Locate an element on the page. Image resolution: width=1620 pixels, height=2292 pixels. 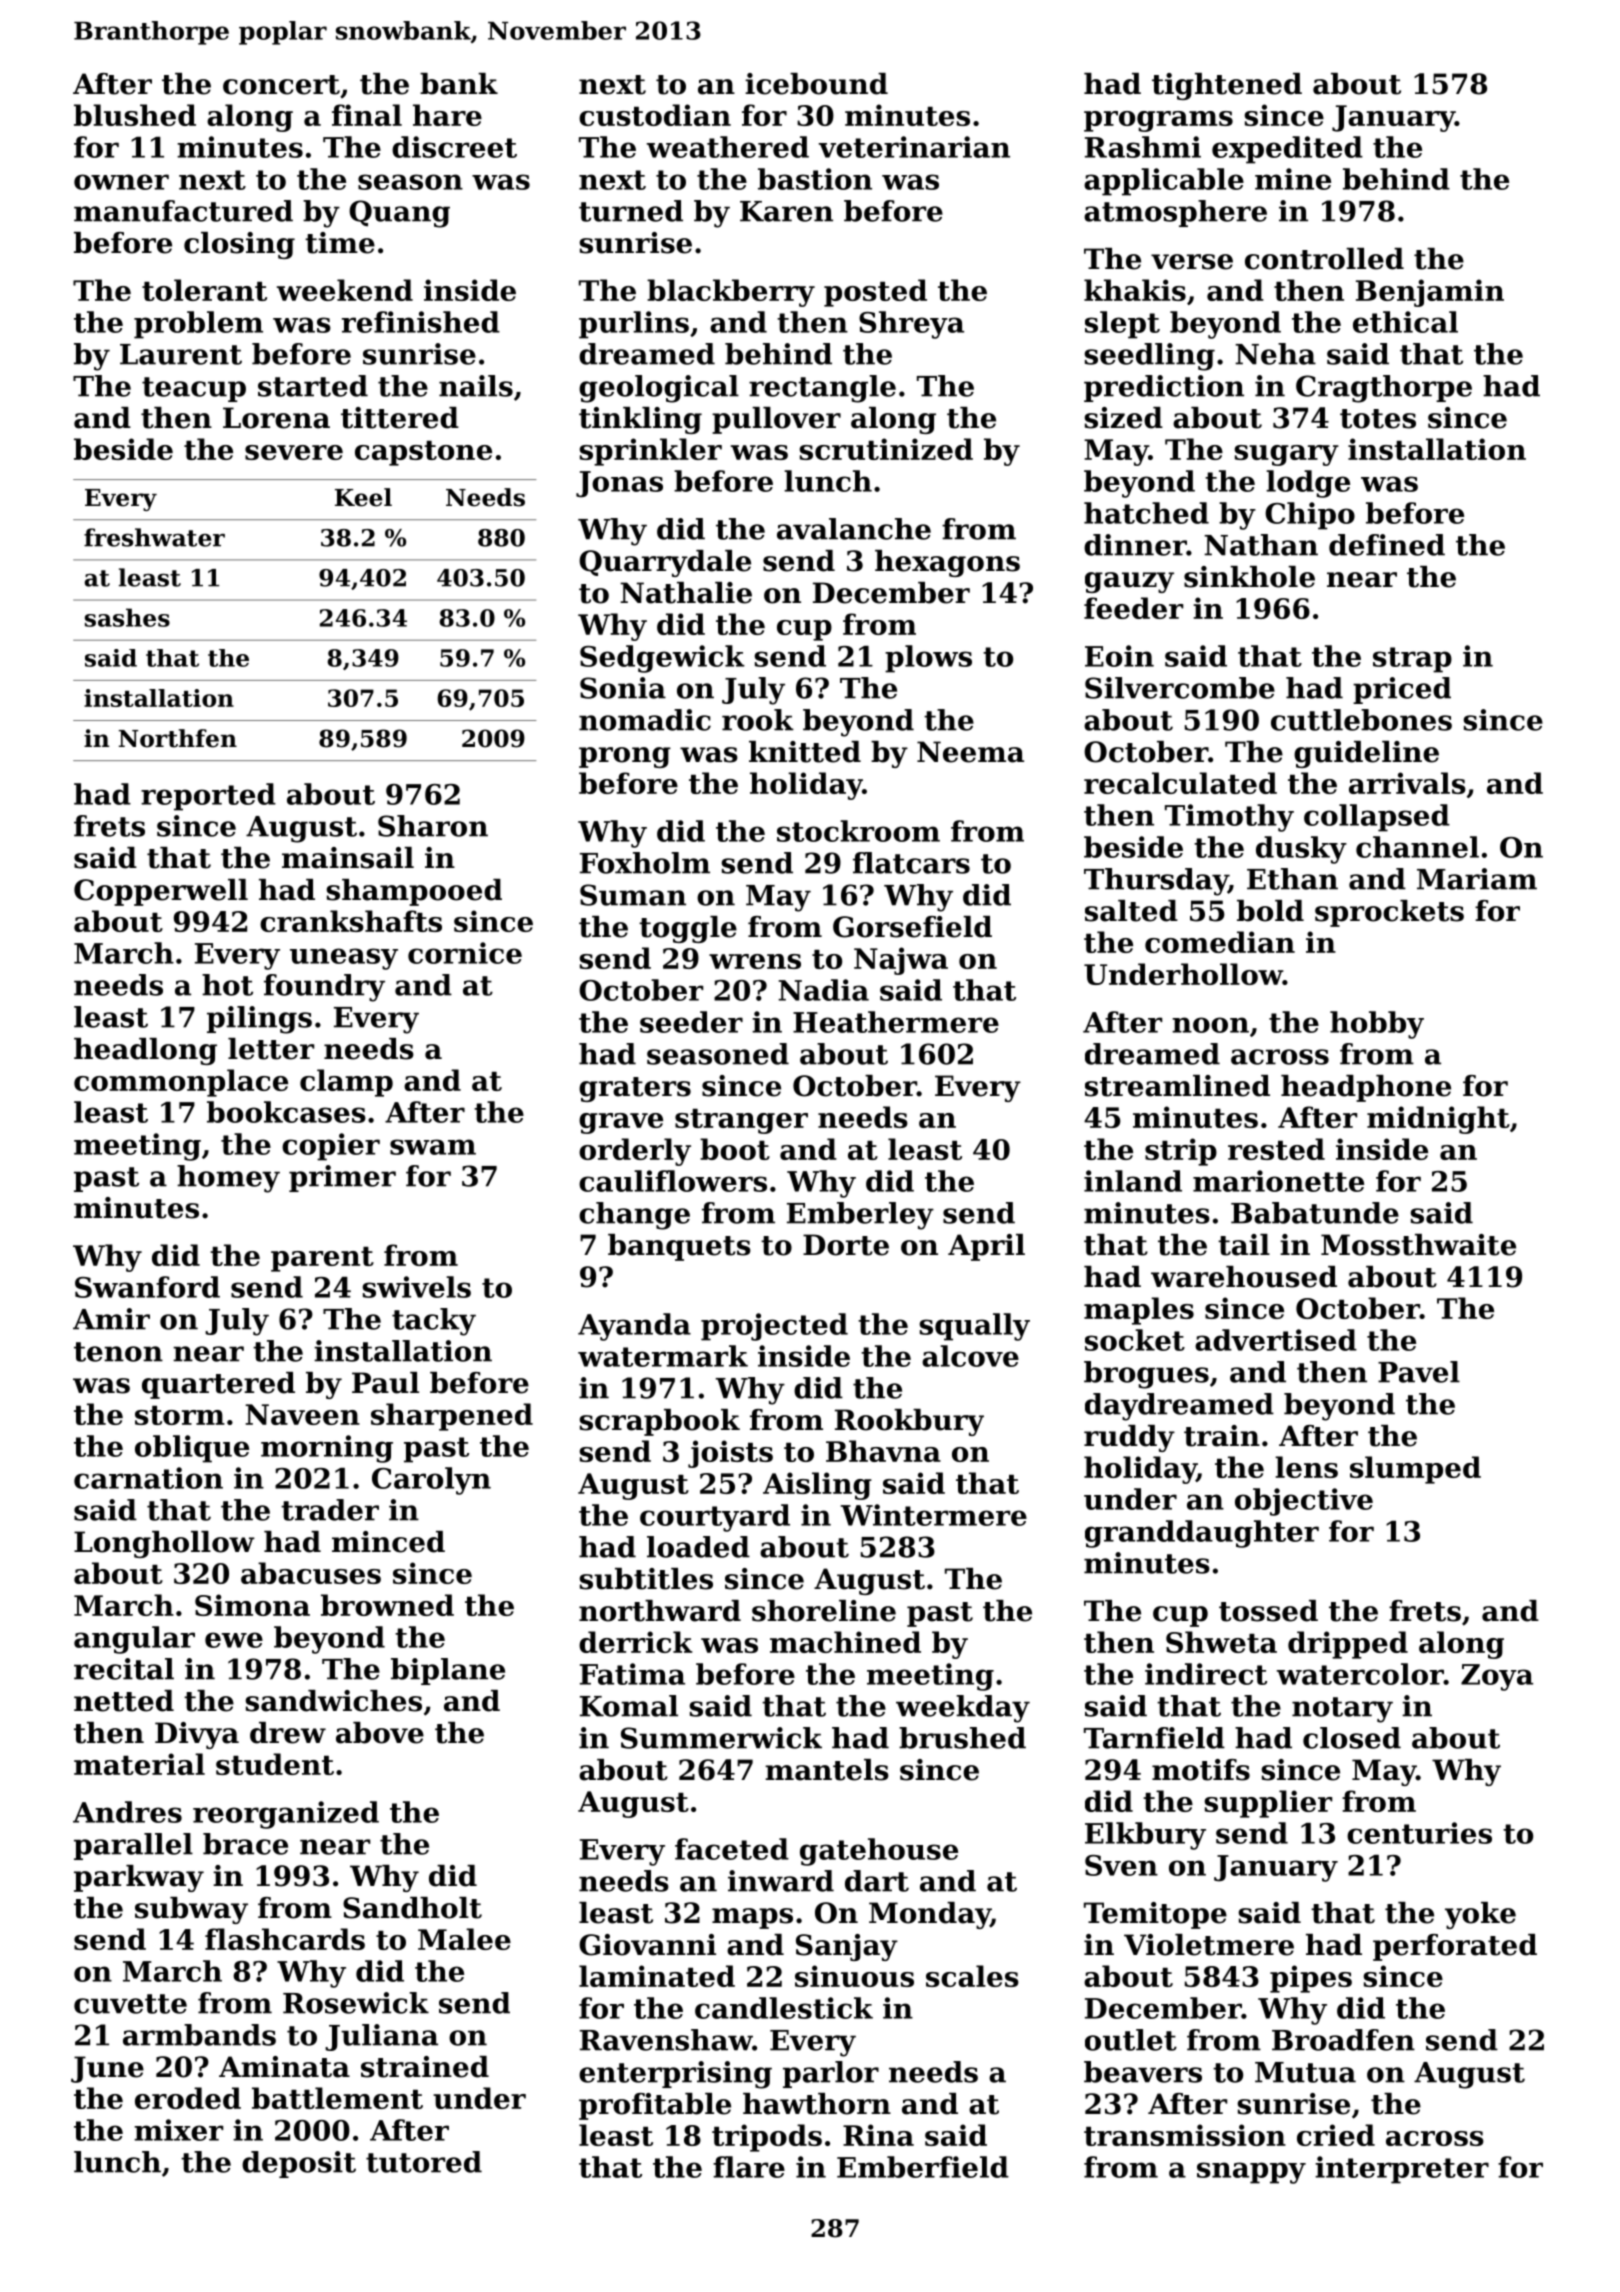
reported is located at coordinates (208, 797).
